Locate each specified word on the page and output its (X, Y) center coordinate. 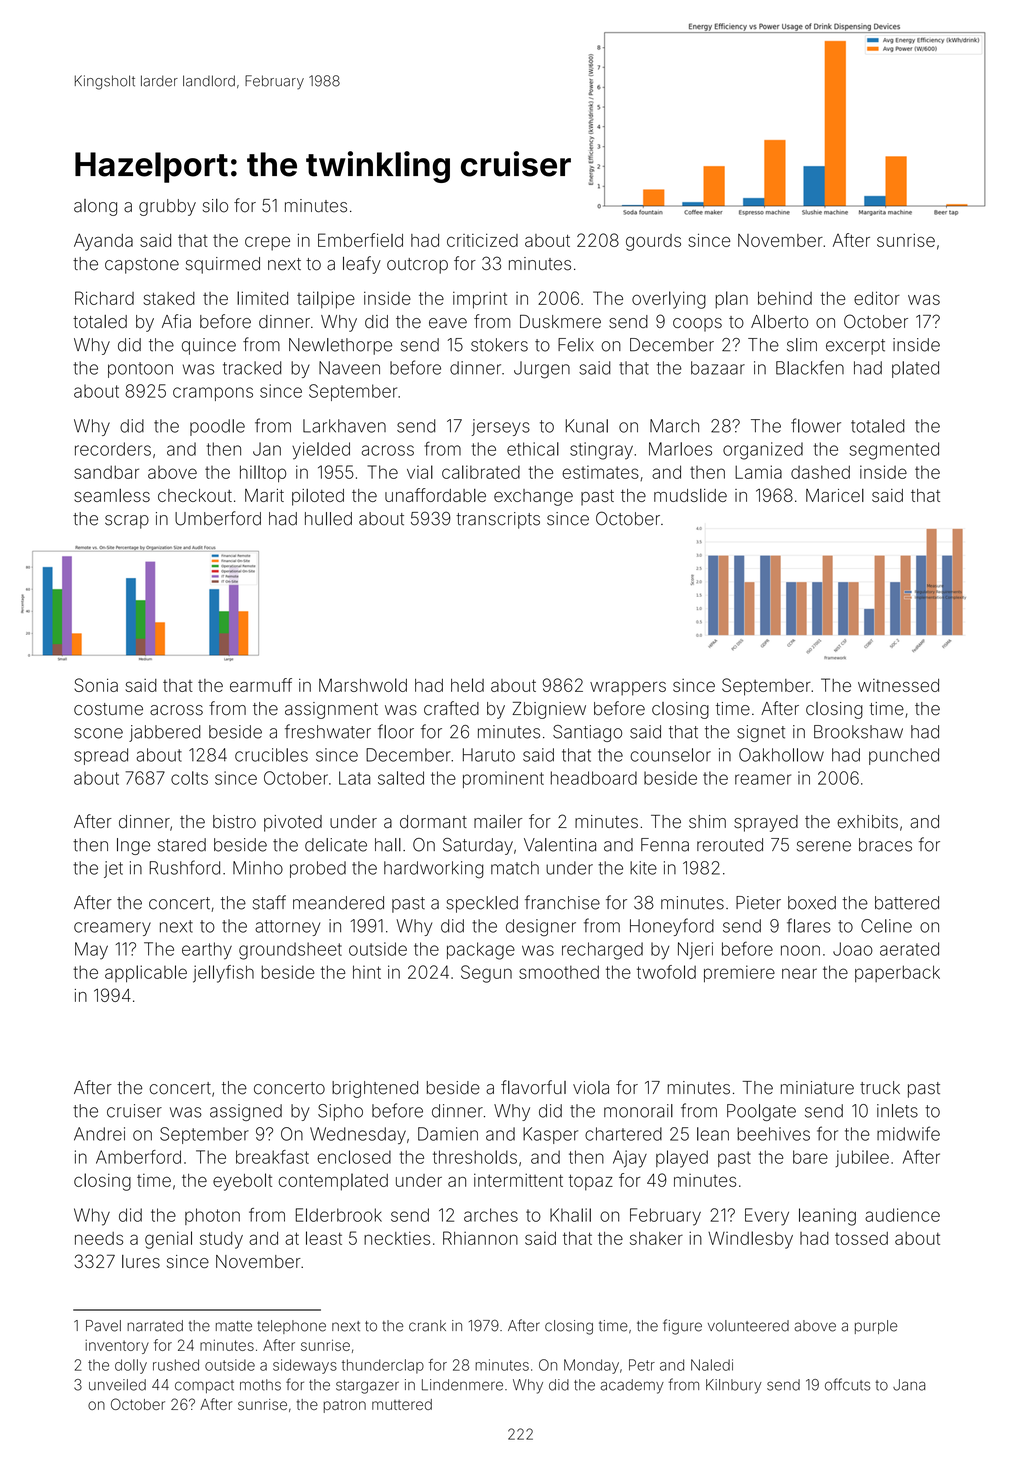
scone (98, 733)
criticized (482, 240)
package (481, 951)
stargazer (367, 1387)
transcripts (498, 520)
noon (800, 950)
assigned (246, 1112)
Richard (104, 298)
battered (907, 903)
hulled (328, 519)
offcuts (847, 1384)
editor (877, 298)
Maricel (835, 495)
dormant (433, 821)
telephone (291, 1327)
